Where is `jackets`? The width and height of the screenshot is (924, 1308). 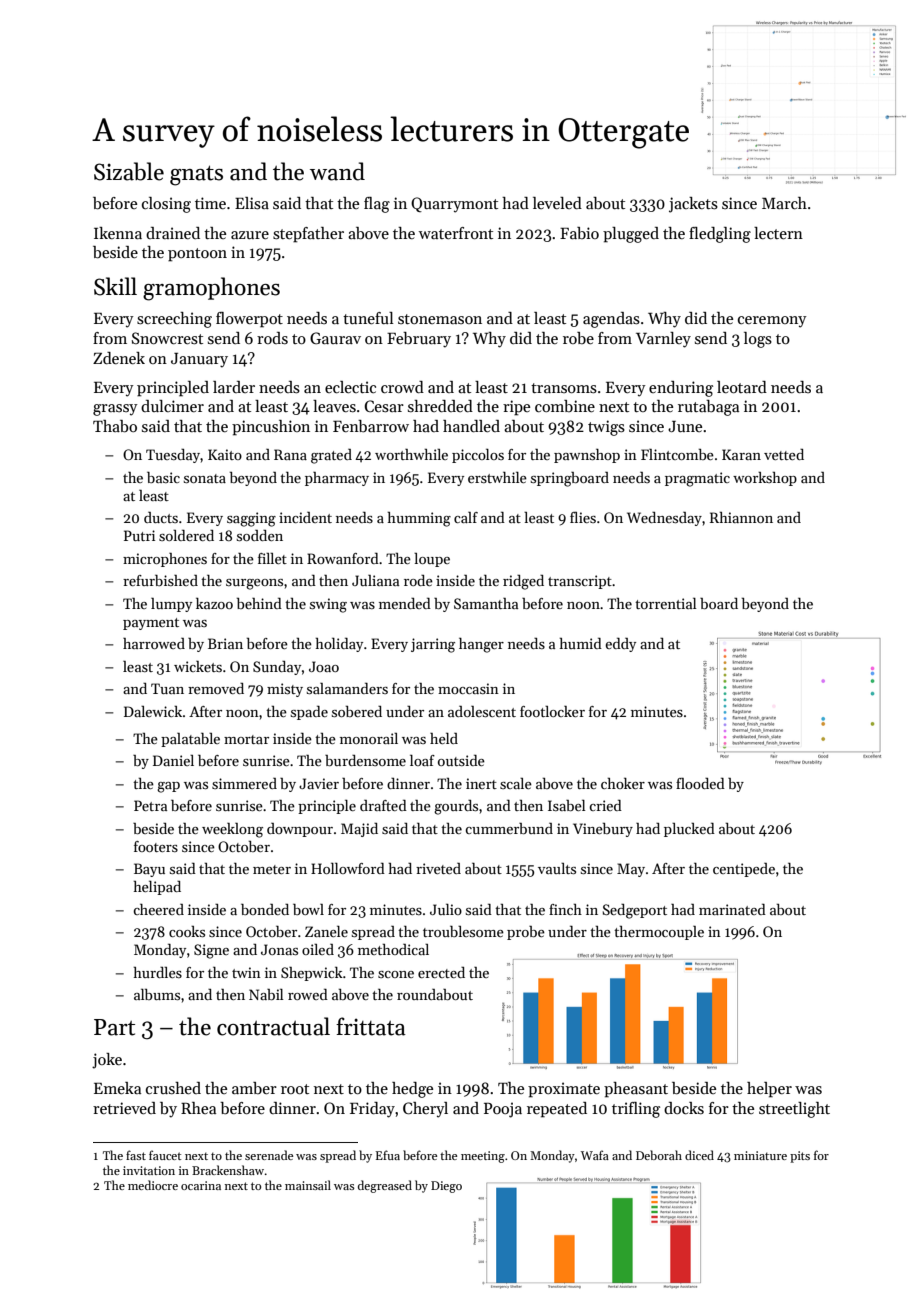
jackets is located at coordinates (693, 205).
